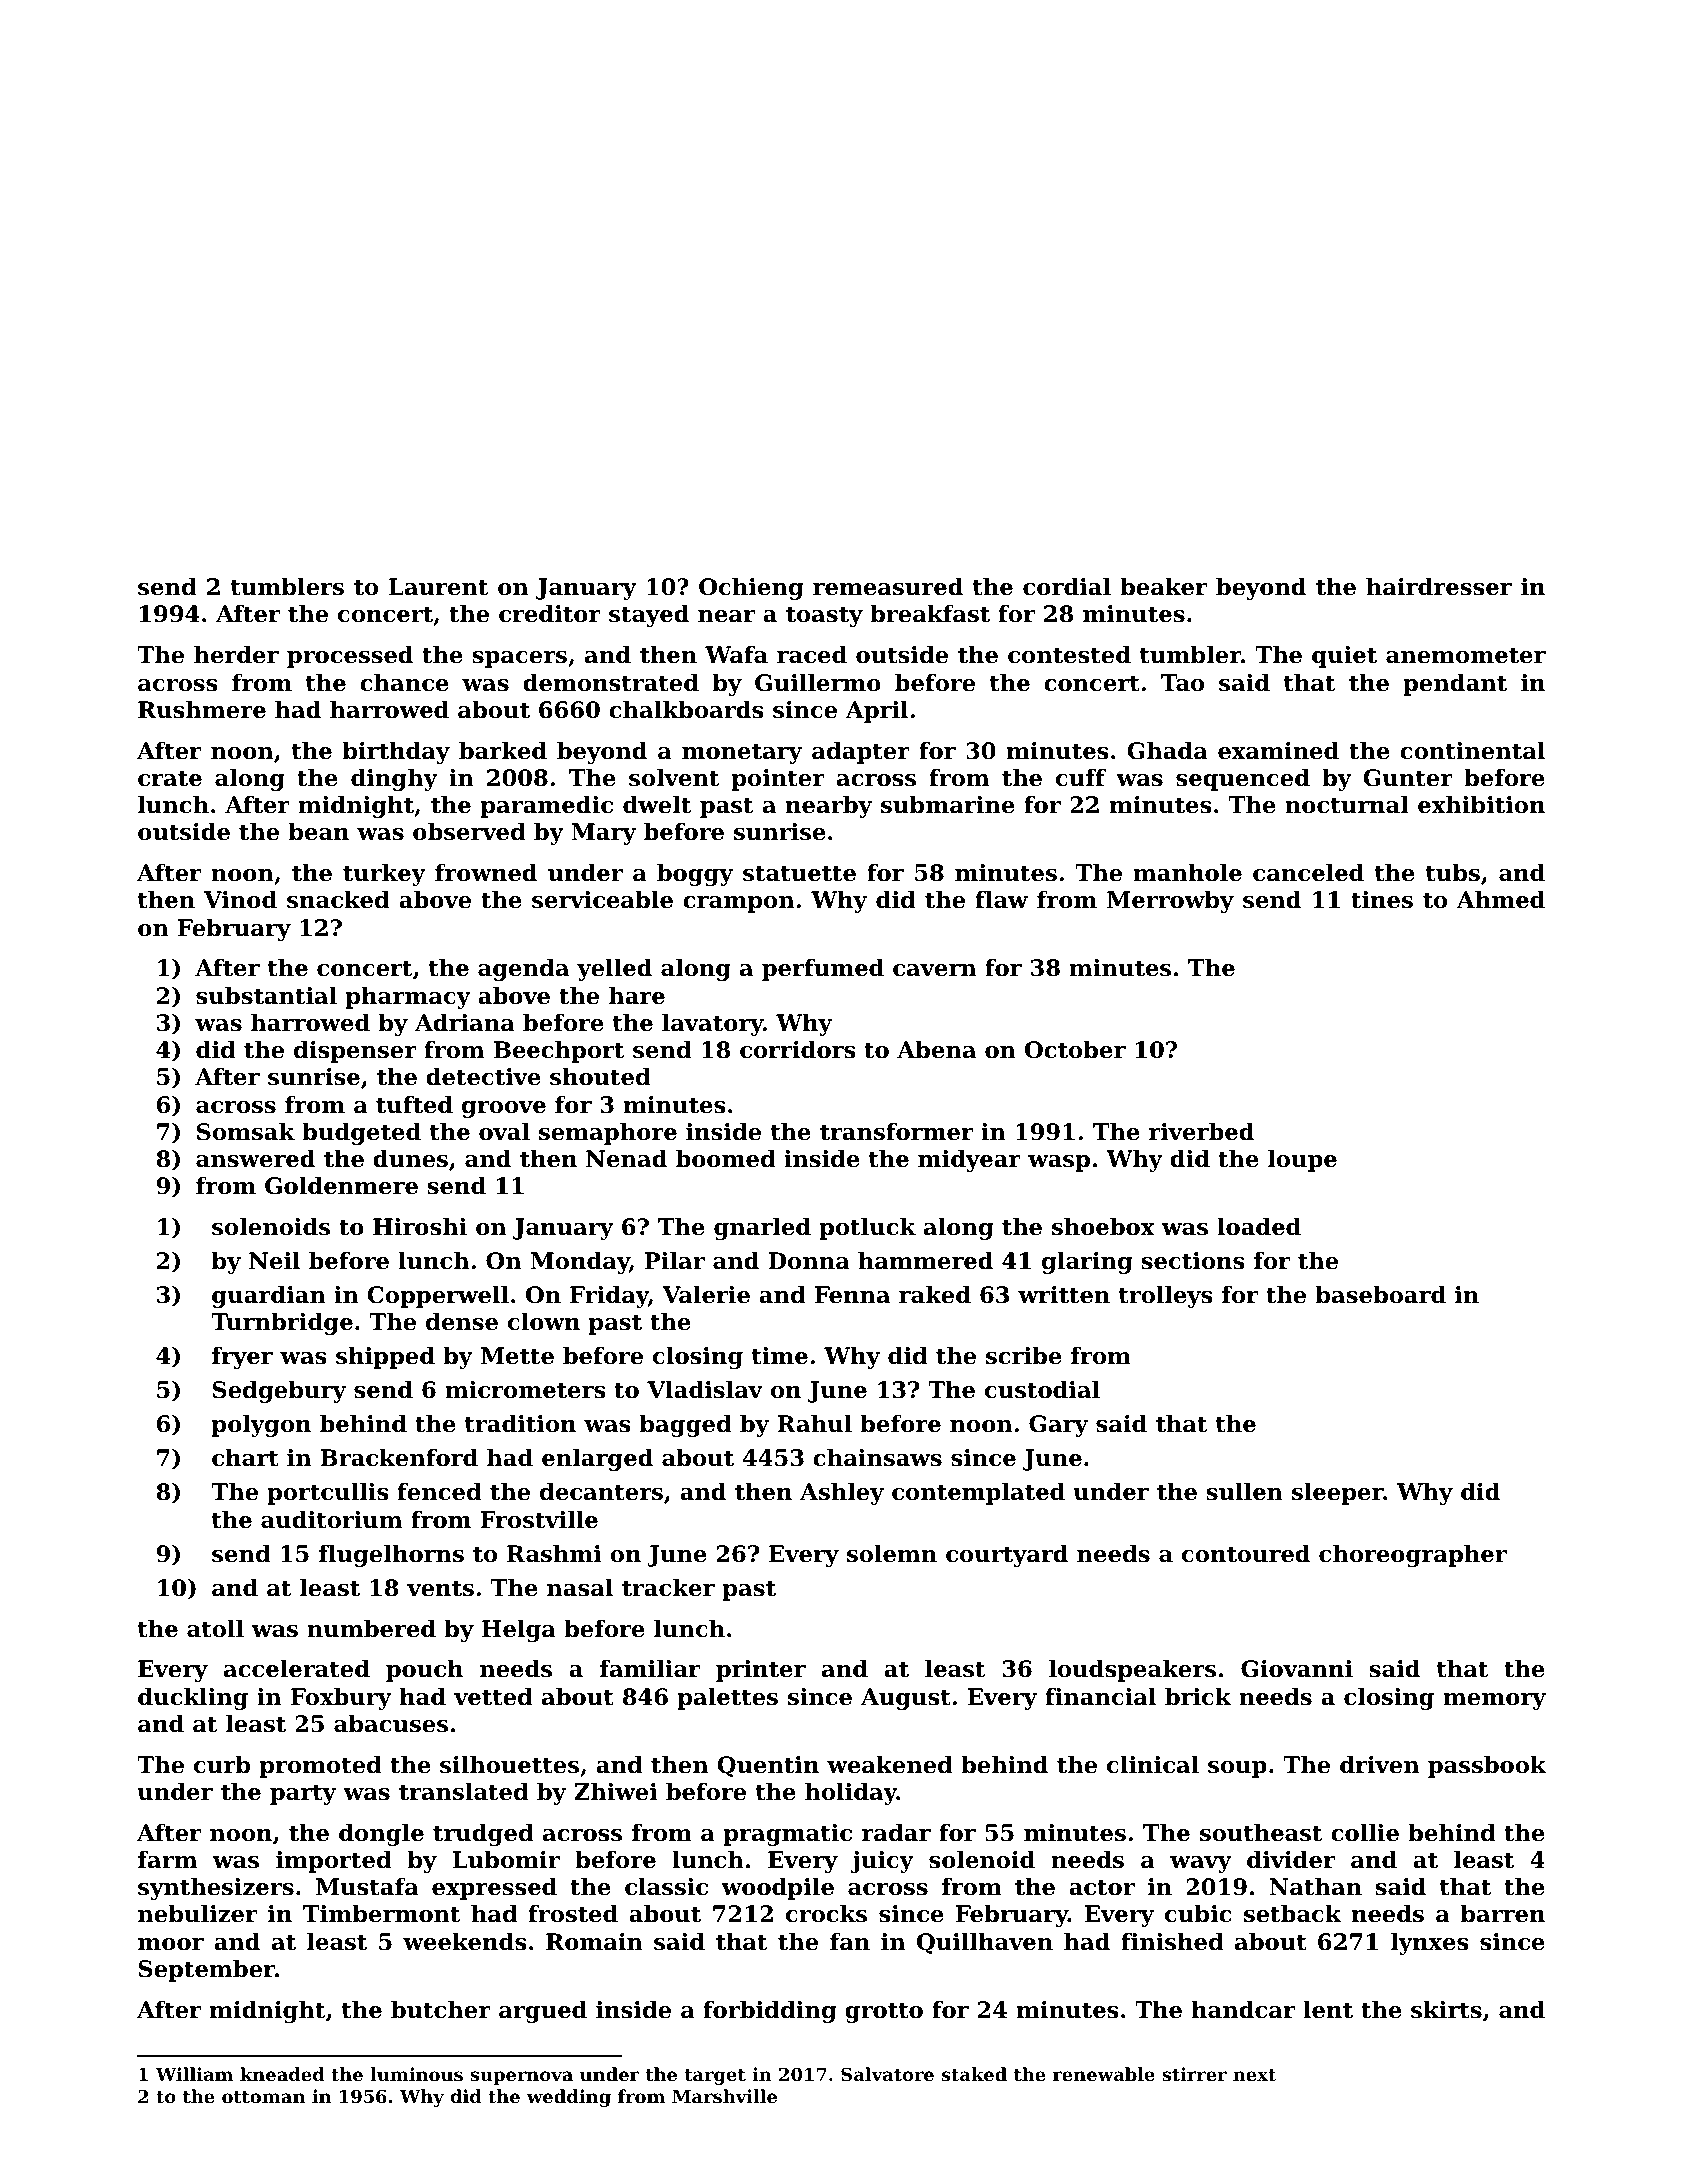 The width and height of the page is (1683, 2178). What do you see at coordinates (350, 657) in the page?
I see `processed` at bounding box center [350, 657].
